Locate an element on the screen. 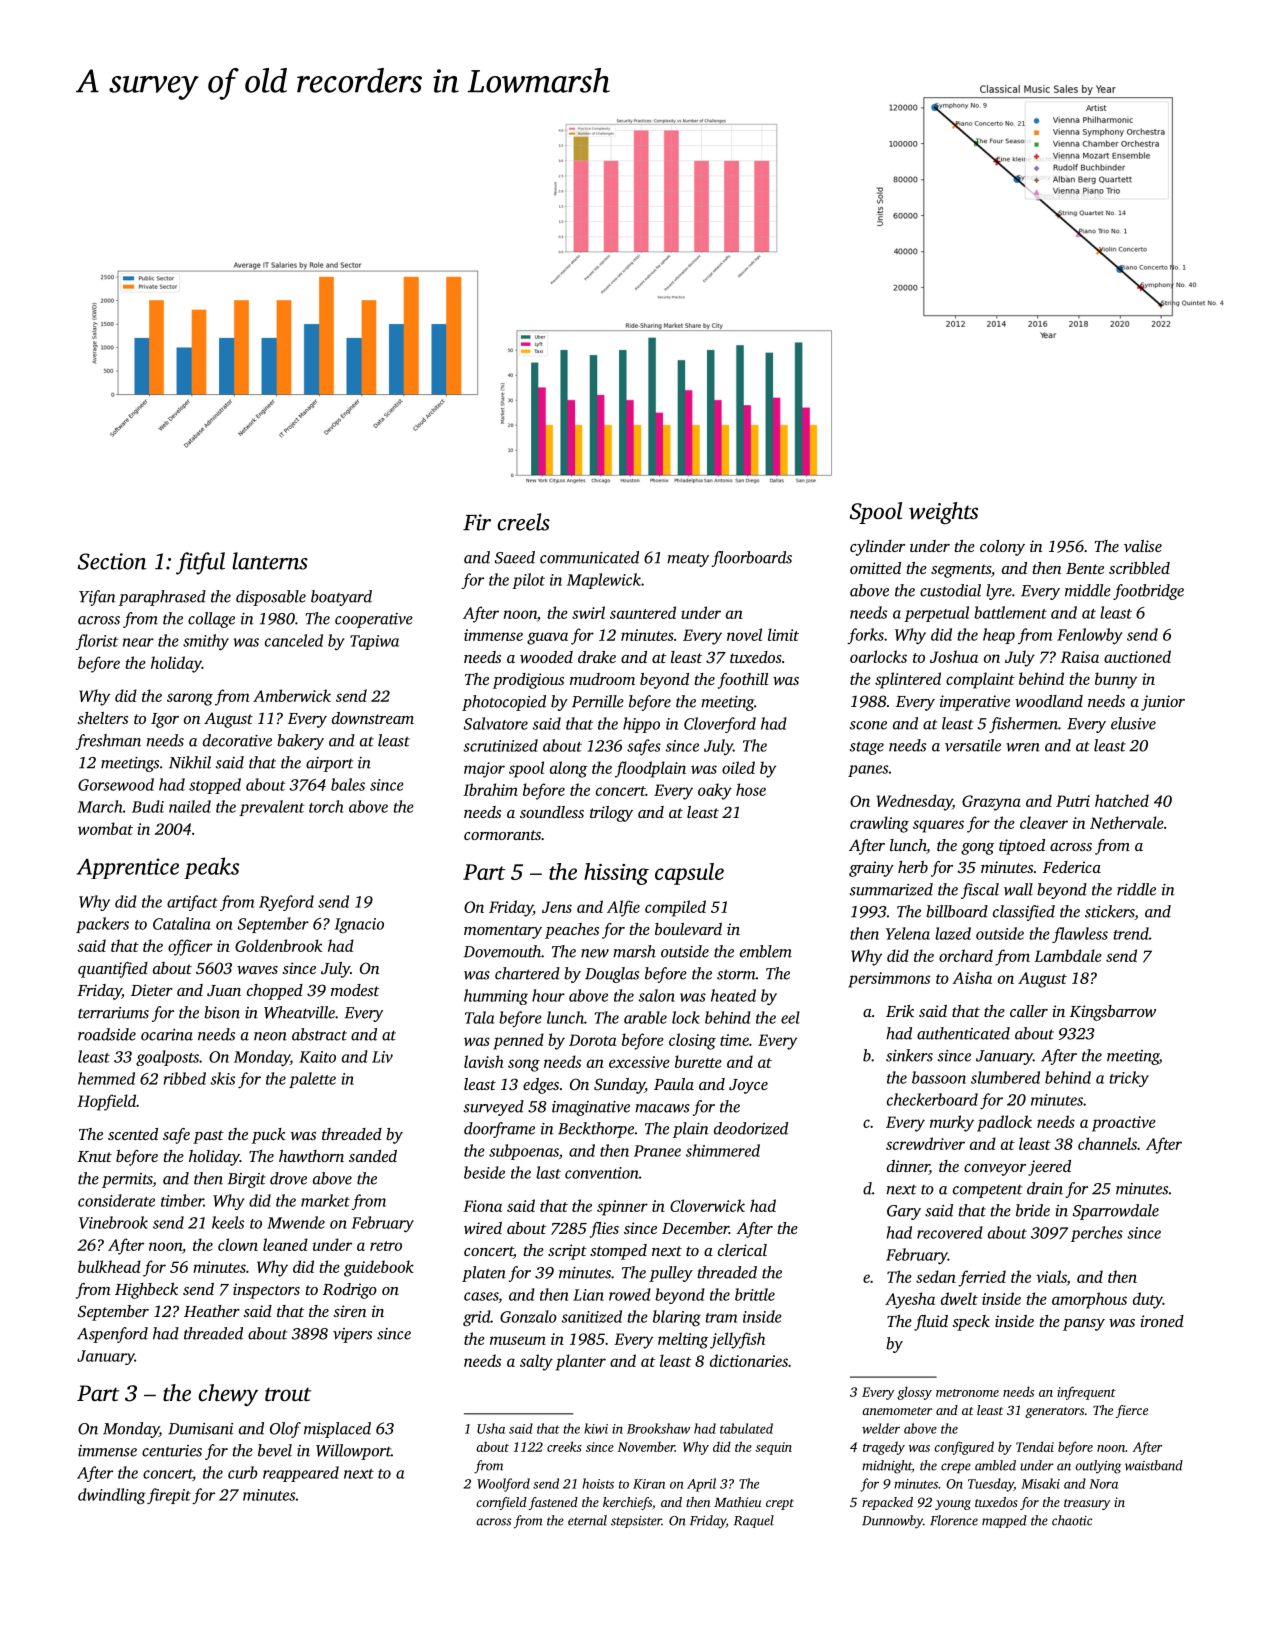 The image size is (1264, 1636). curb is located at coordinates (243, 1472).
